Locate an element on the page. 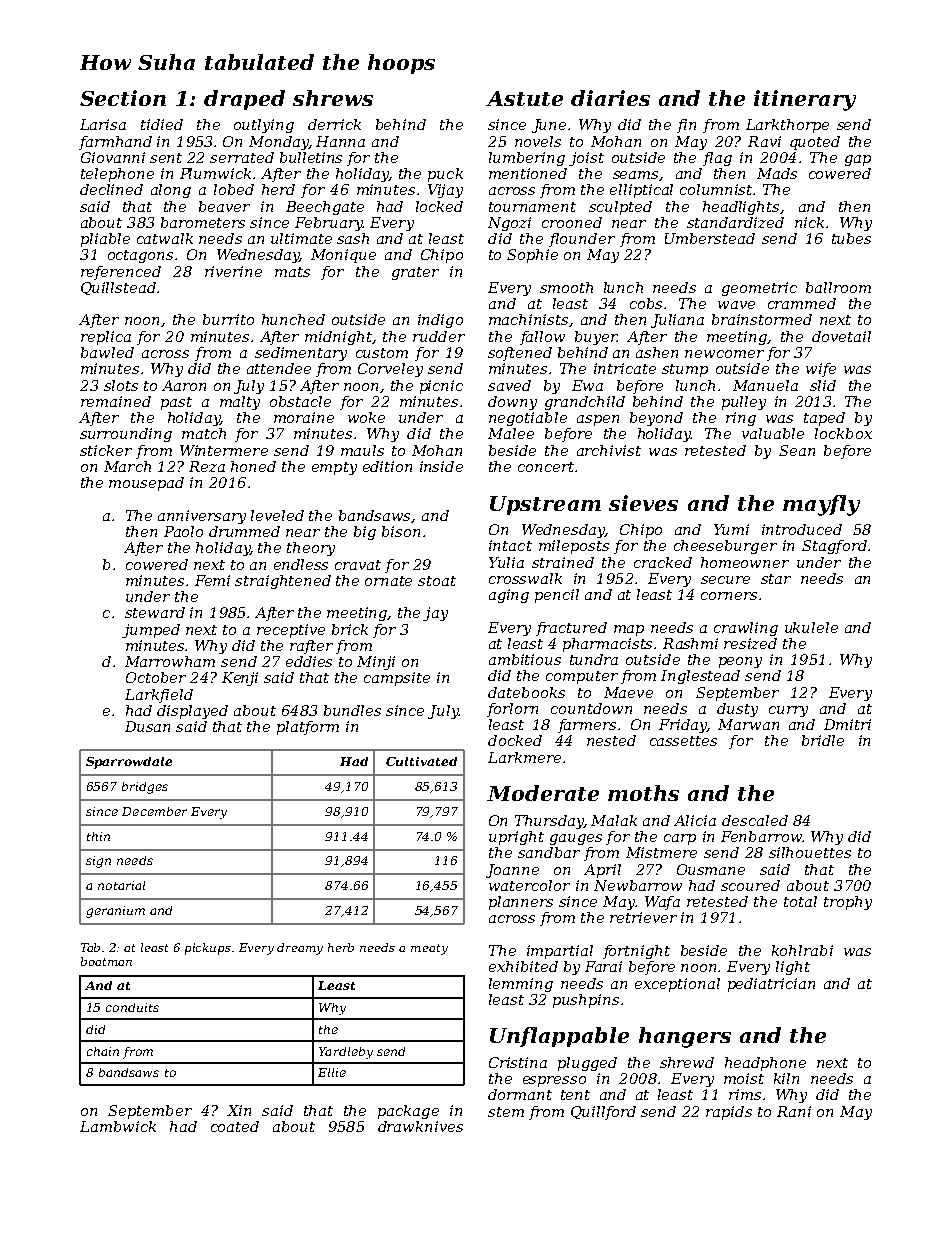 Image resolution: width=952 pixels, height=1233 pixels. Larisa is located at coordinates (103, 124).
